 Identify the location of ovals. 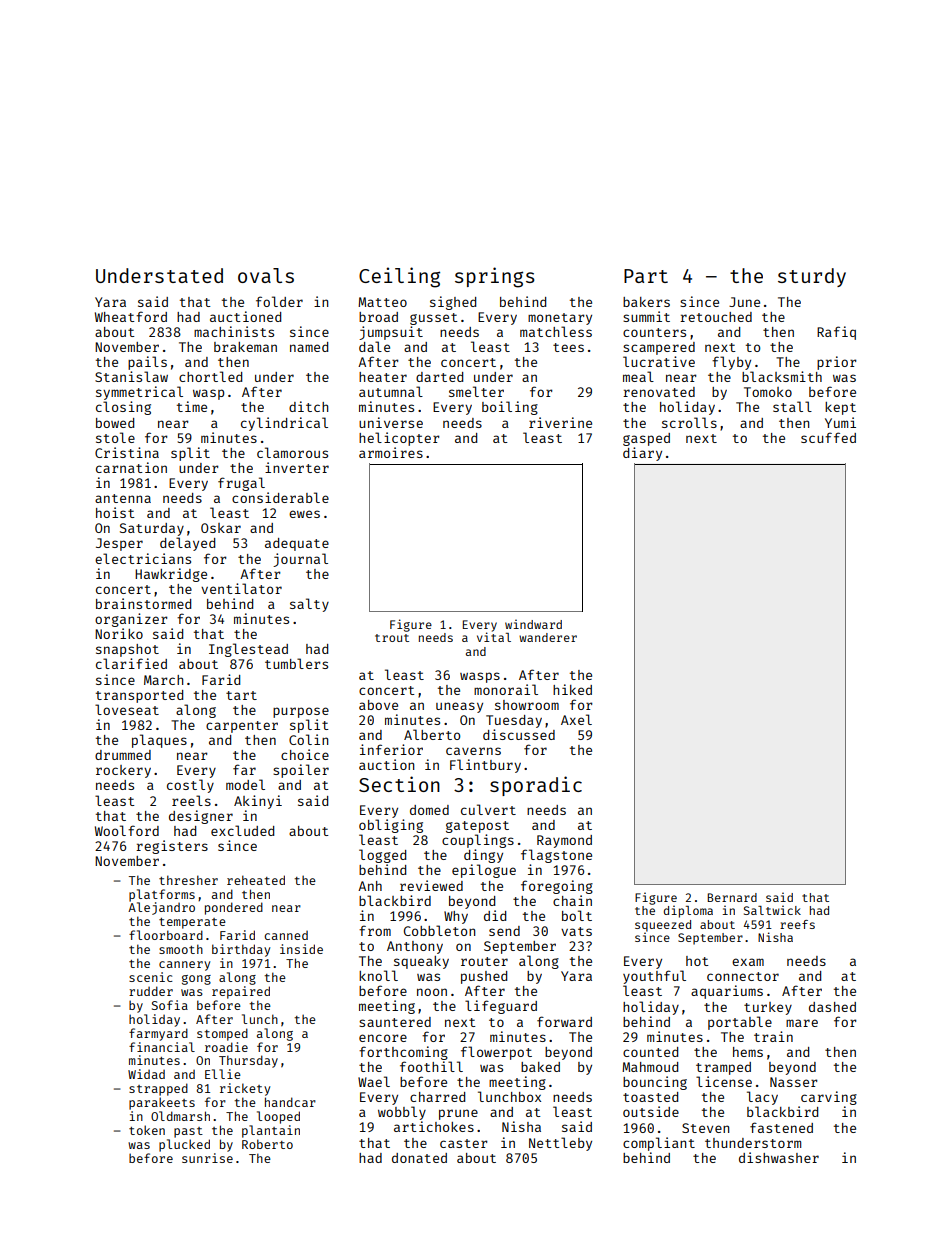
(266, 275).
